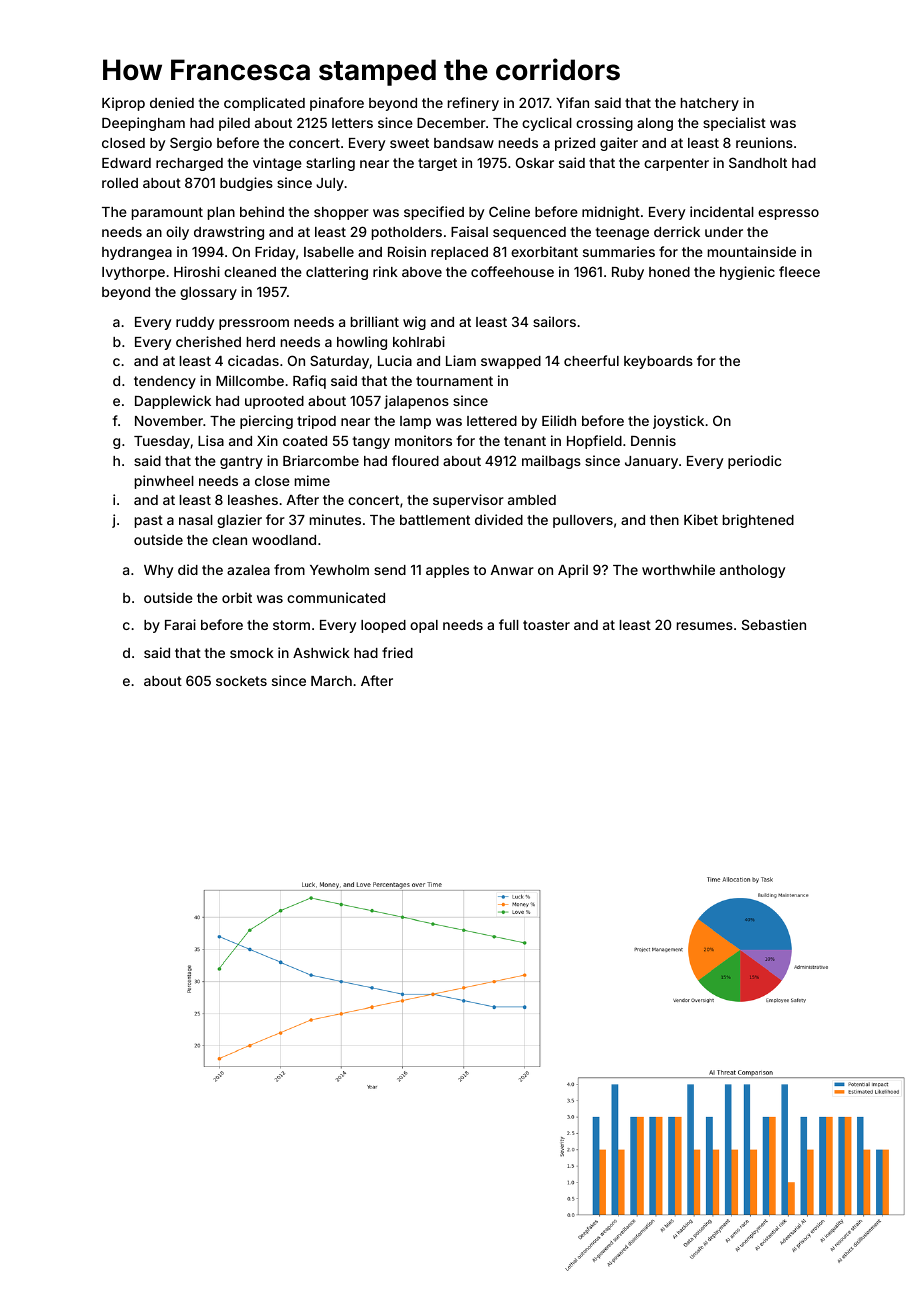 Image resolution: width=924 pixels, height=1308 pixels. Describe the element at coordinates (473, 104) in the screenshot. I see `refinery` at that location.
